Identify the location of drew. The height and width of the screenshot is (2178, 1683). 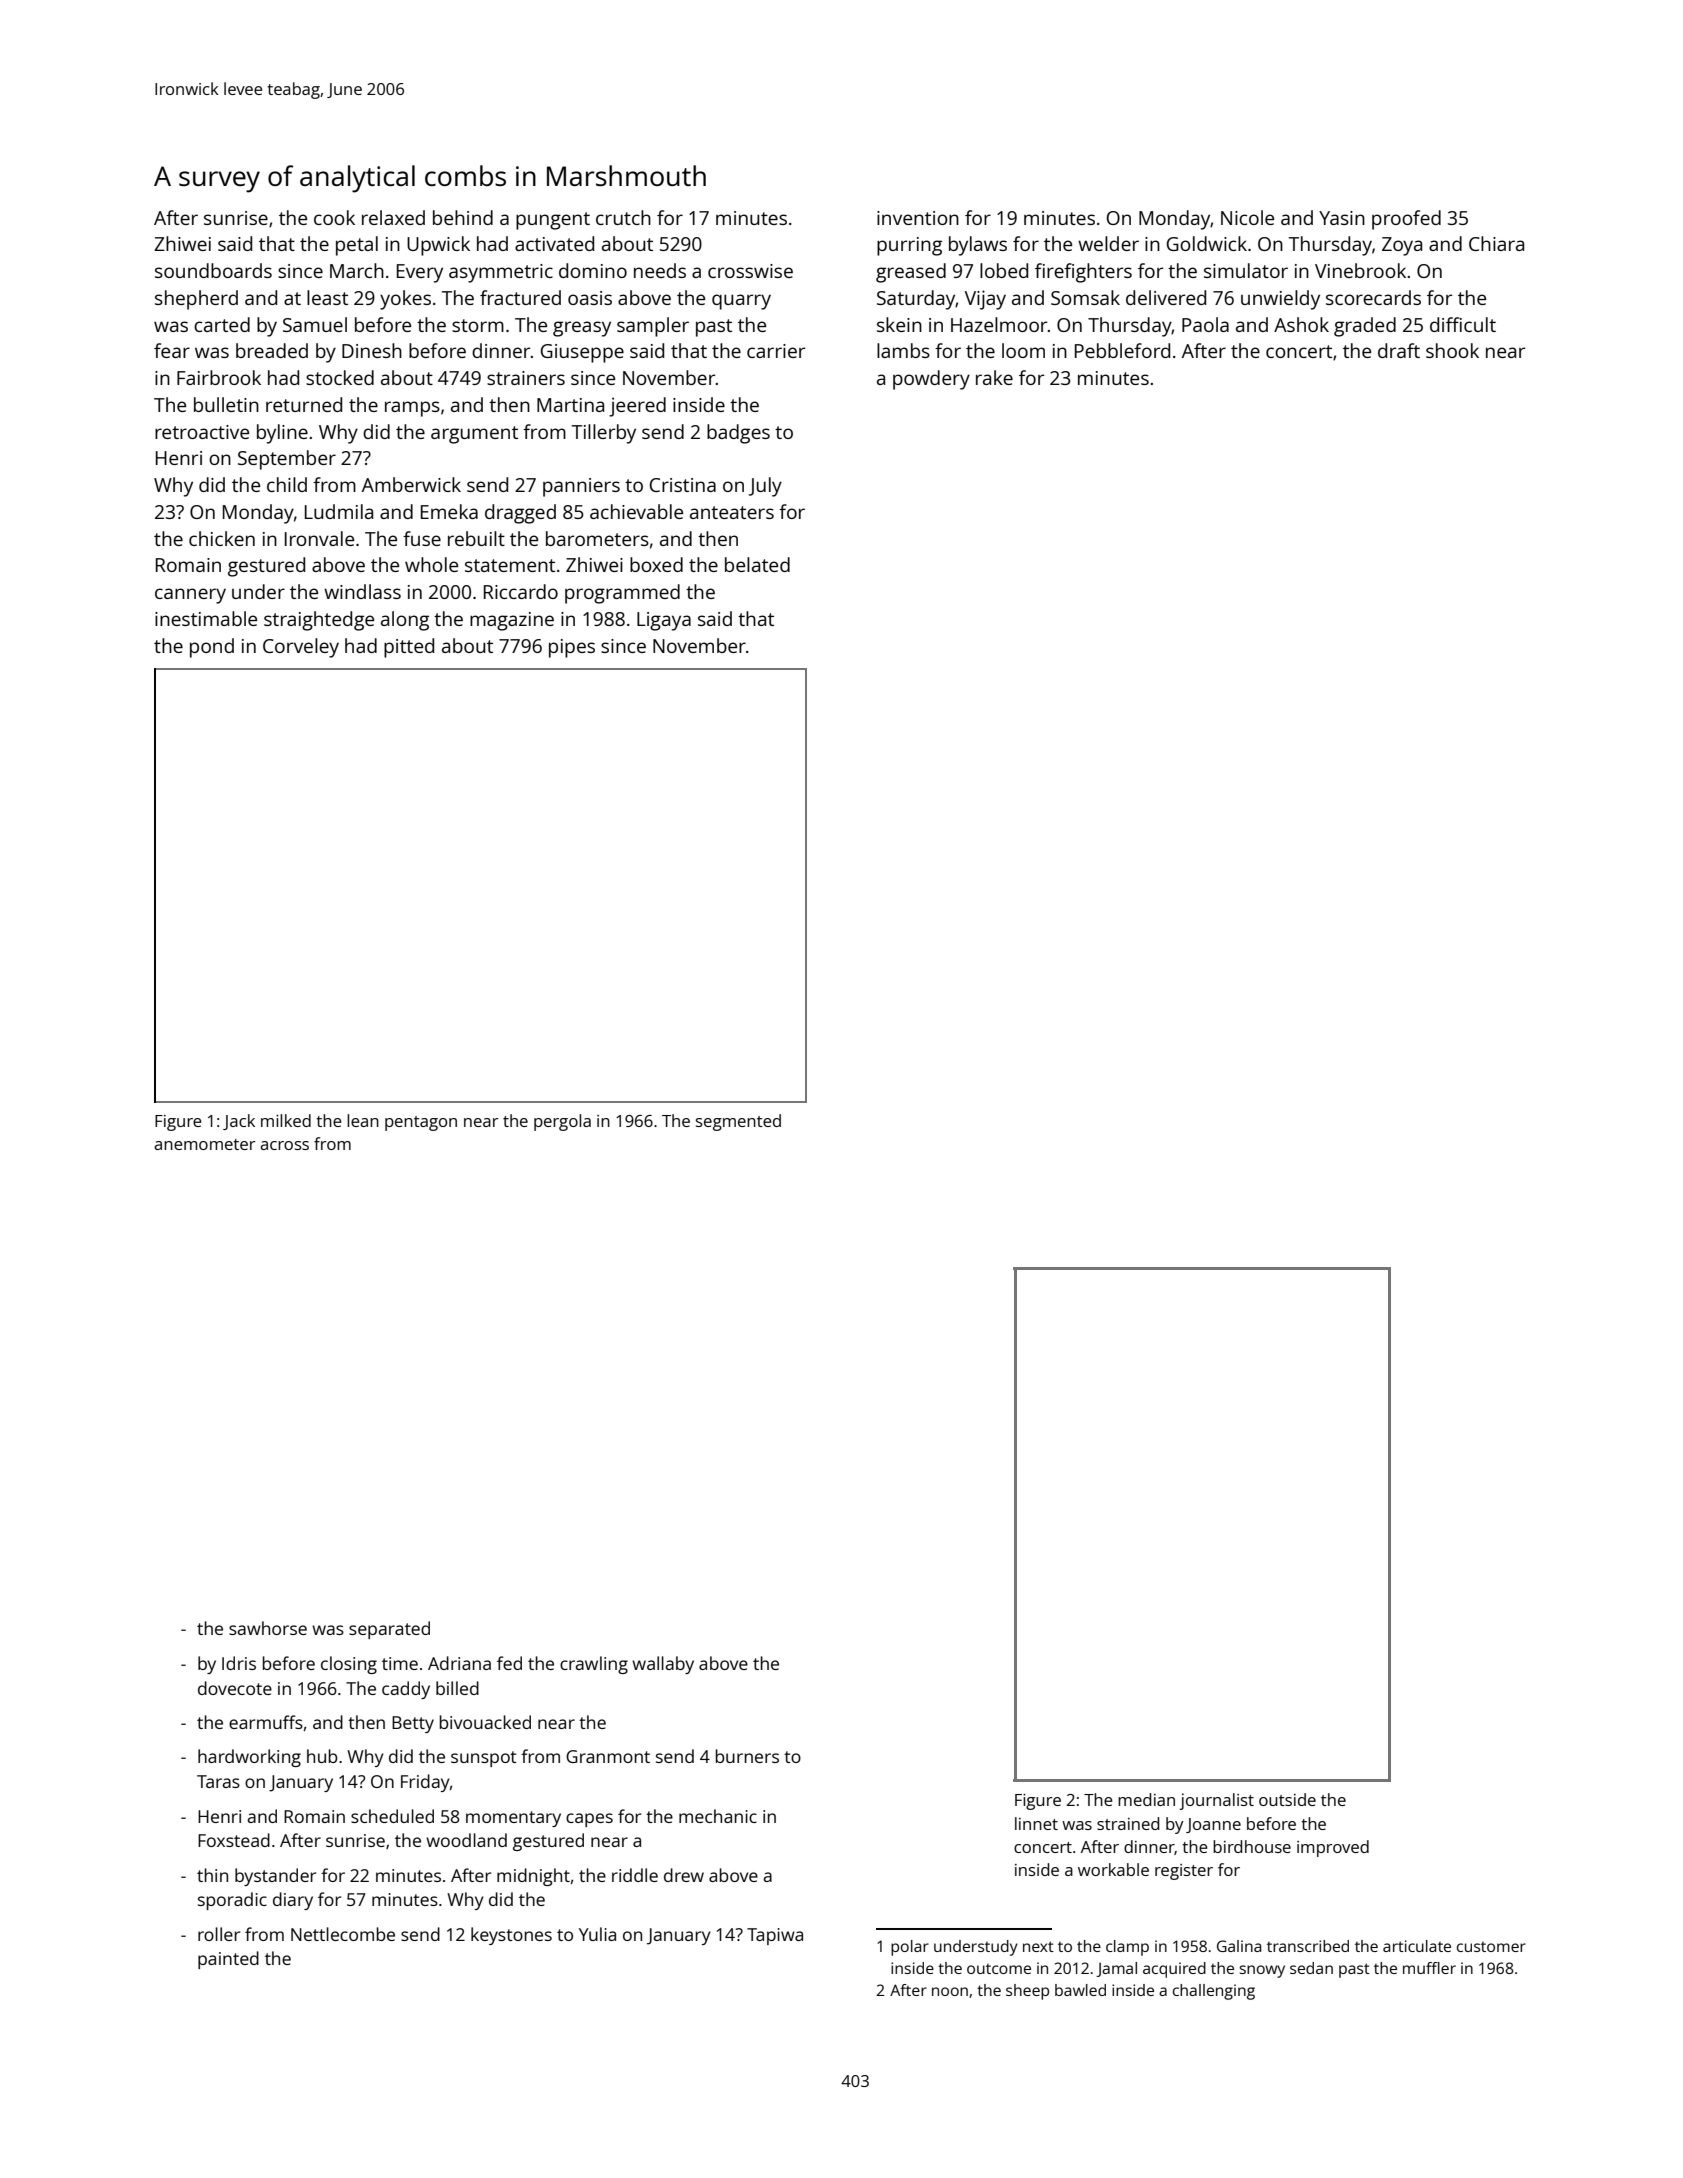
(684, 1875).
